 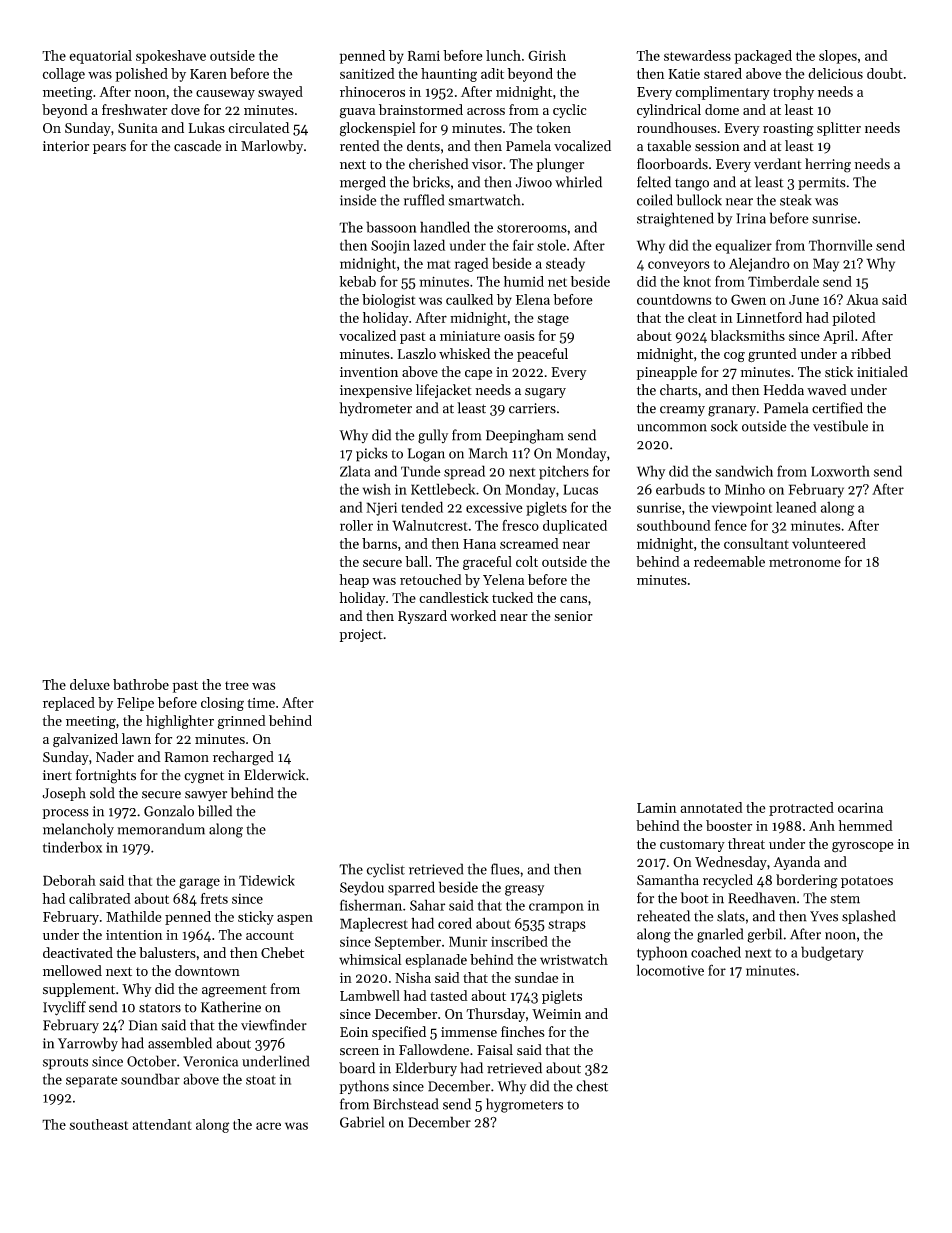 What do you see at coordinates (592, 1086) in the screenshot?
I see `chest` at bounding box center [592, 1086].
